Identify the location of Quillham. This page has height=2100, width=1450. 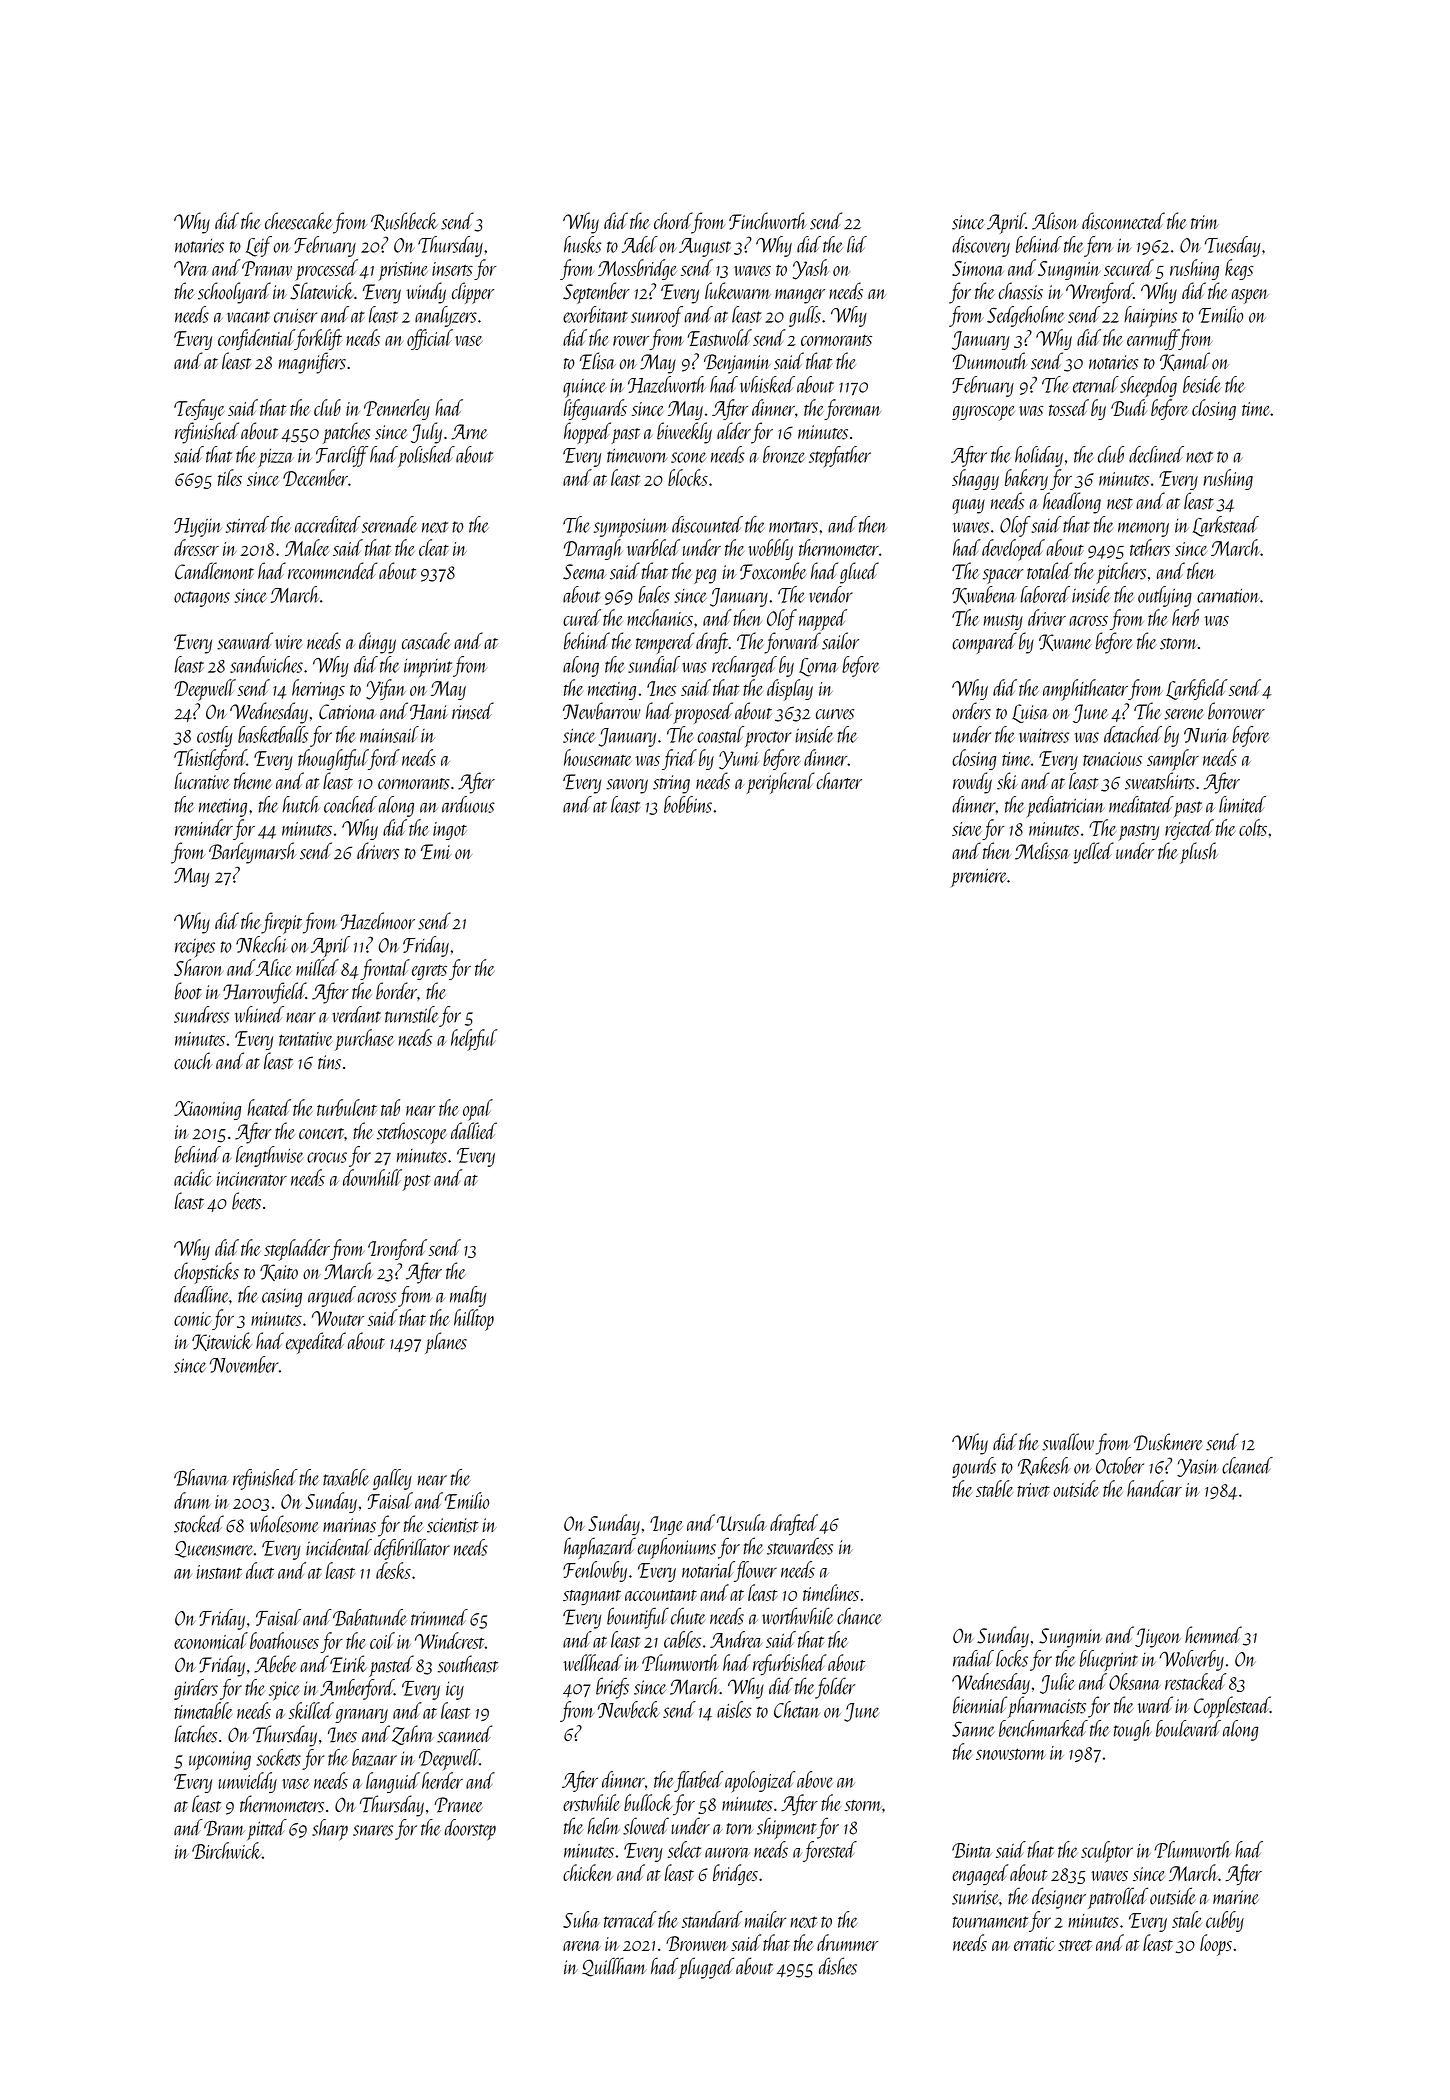
(614, 1967).
